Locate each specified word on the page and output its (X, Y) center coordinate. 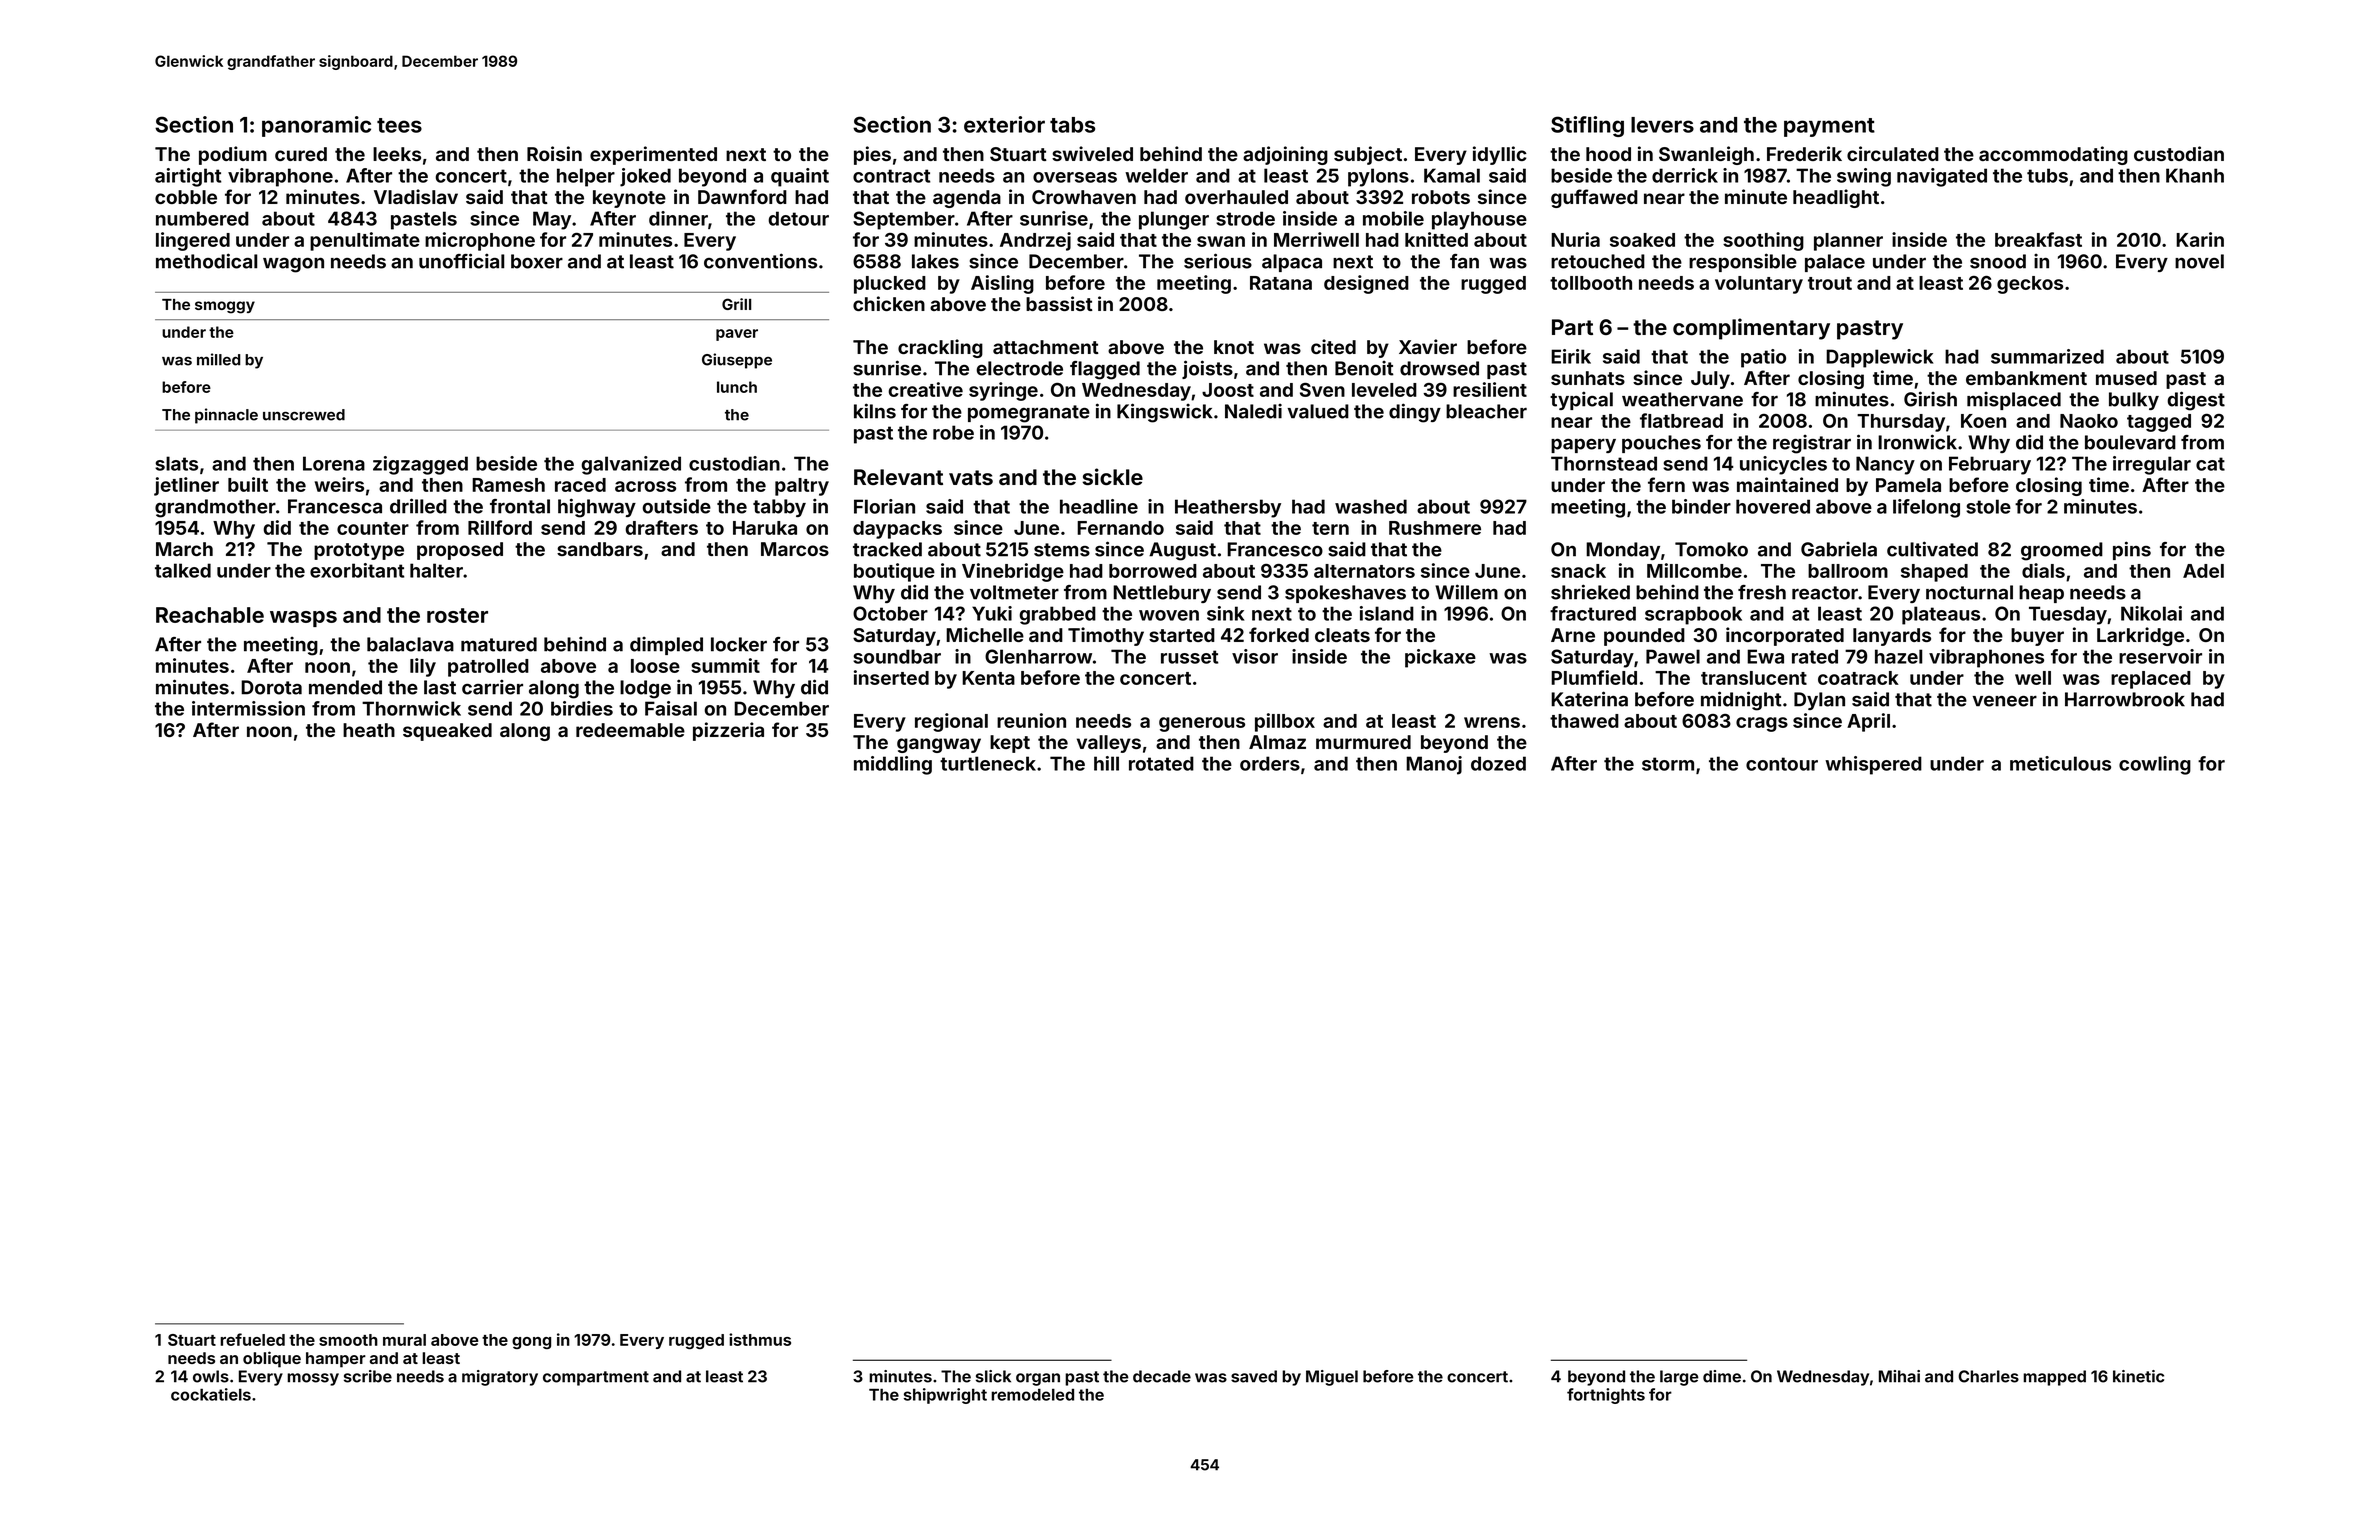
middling (893, 765)
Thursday (1901, 423)
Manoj (1434, 765)
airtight (188, 177)
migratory (500, 1378)
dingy (1415, 413)
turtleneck (988, 763)
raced (580, 485)
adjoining (1285, 155)
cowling (2155, 765)
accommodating (2053, 155)
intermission (248, 708)
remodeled (1032, 1394)
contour (1782, 764)
